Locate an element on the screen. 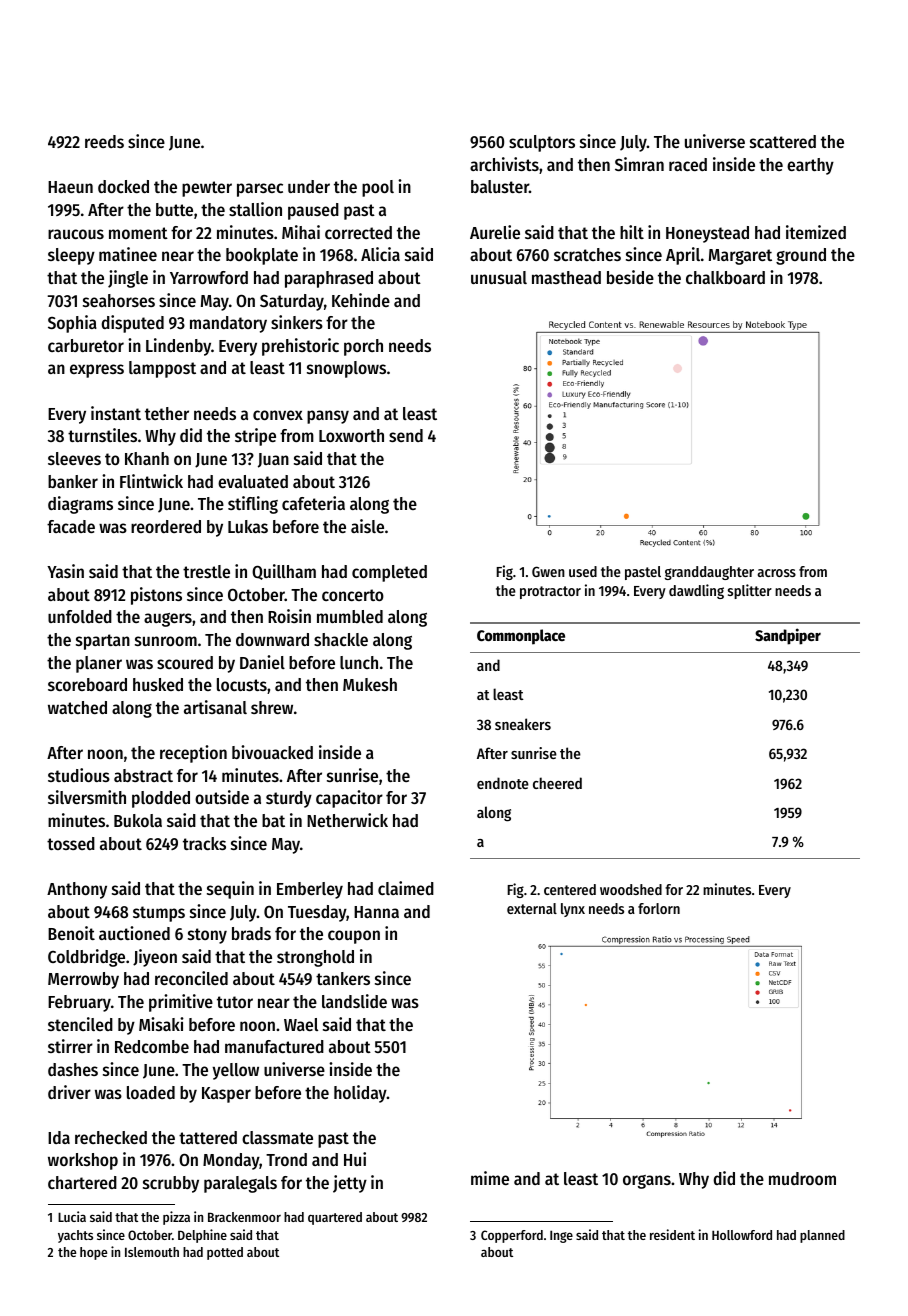 Image resolution: width=908 pixels, height=1316 pixels. reeds is located at coordinates (104, 141).
